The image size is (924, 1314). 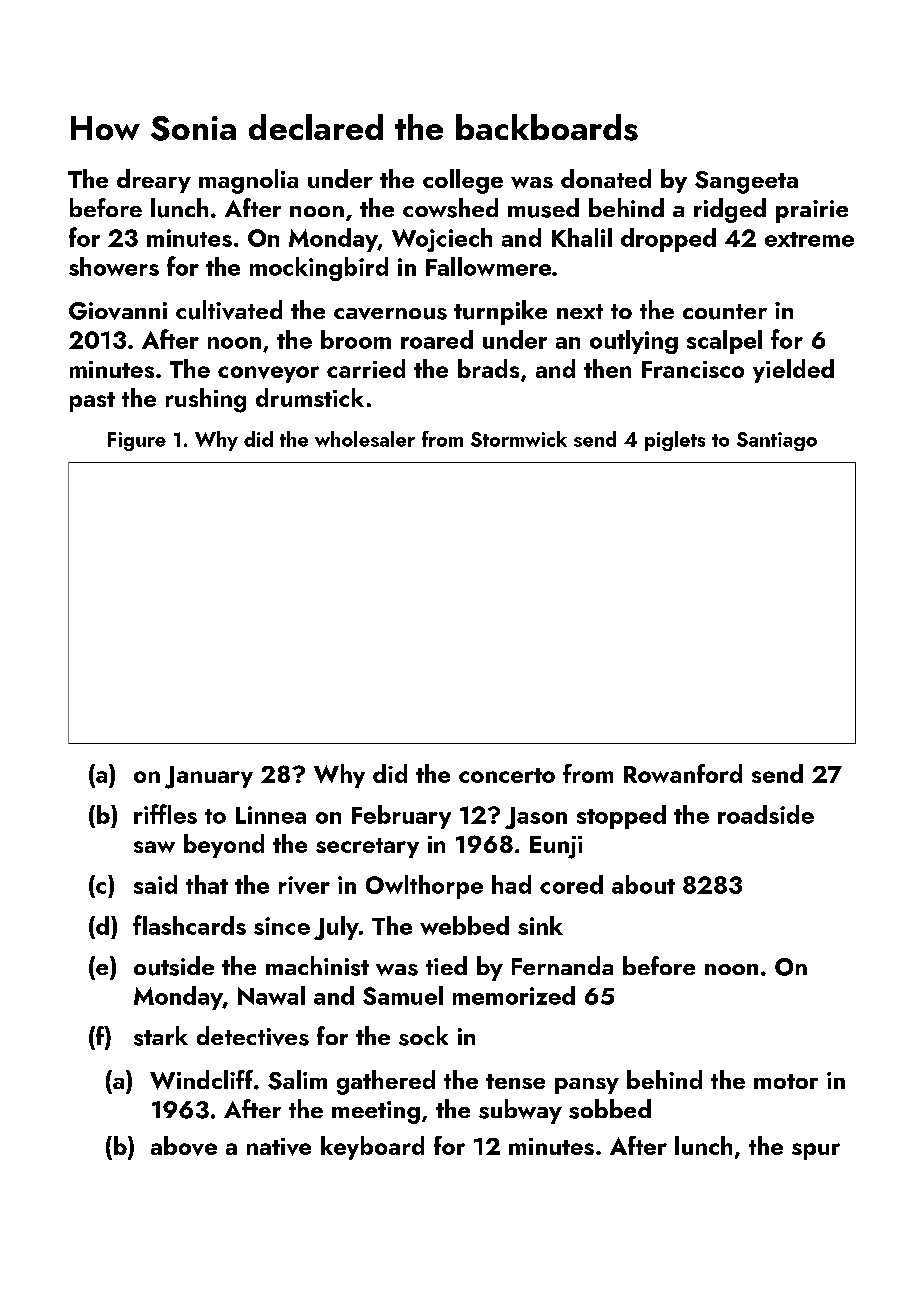 What do you see at coordinates (675, 441) in the screenshot?
I see `piglets` at bounding box center [675, 441].
